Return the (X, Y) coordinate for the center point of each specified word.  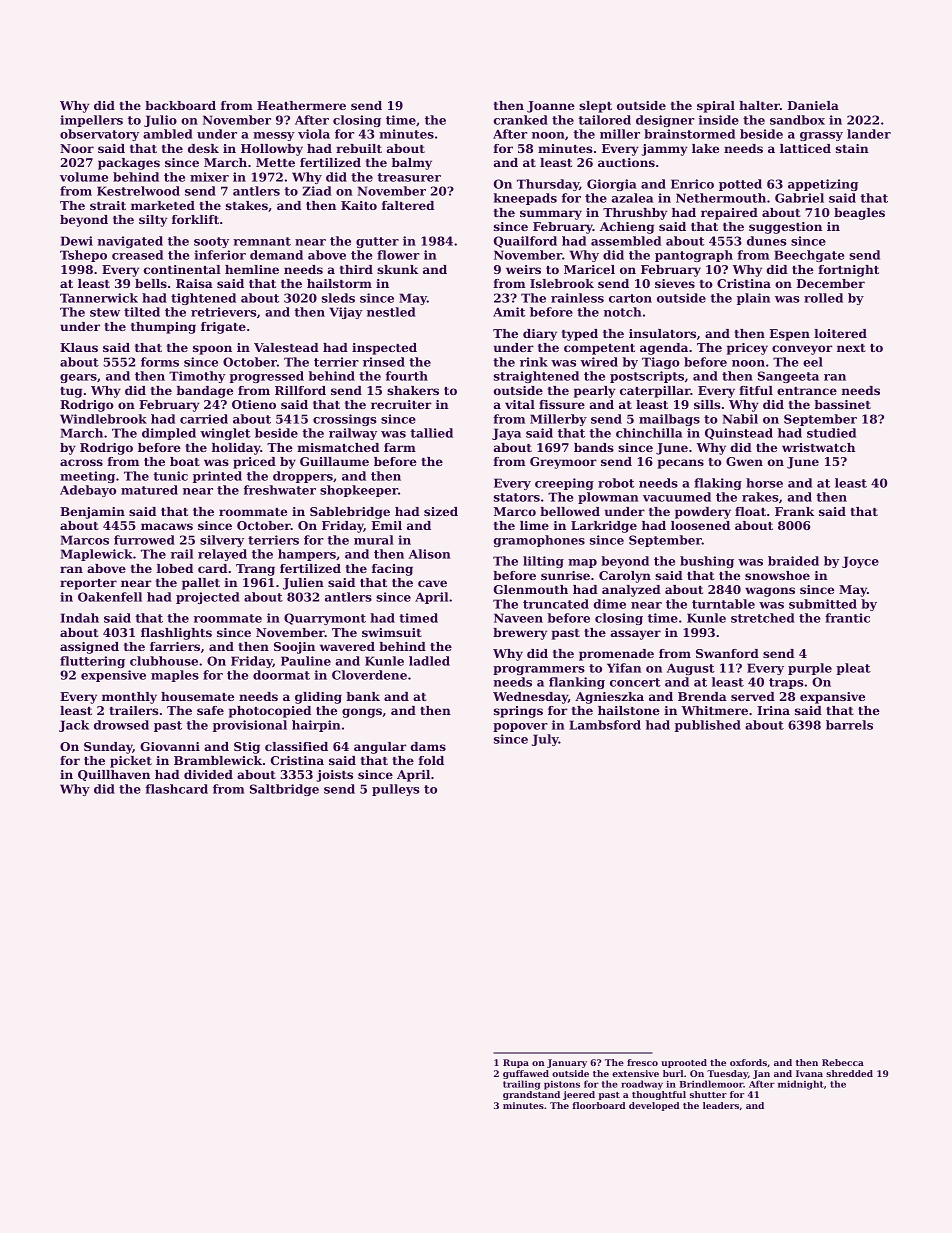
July (545, 740)
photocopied (270, 712)
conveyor (802, 350)
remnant (262, 241)
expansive (832, 698)
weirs (523, 269)
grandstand (531, 1095)
